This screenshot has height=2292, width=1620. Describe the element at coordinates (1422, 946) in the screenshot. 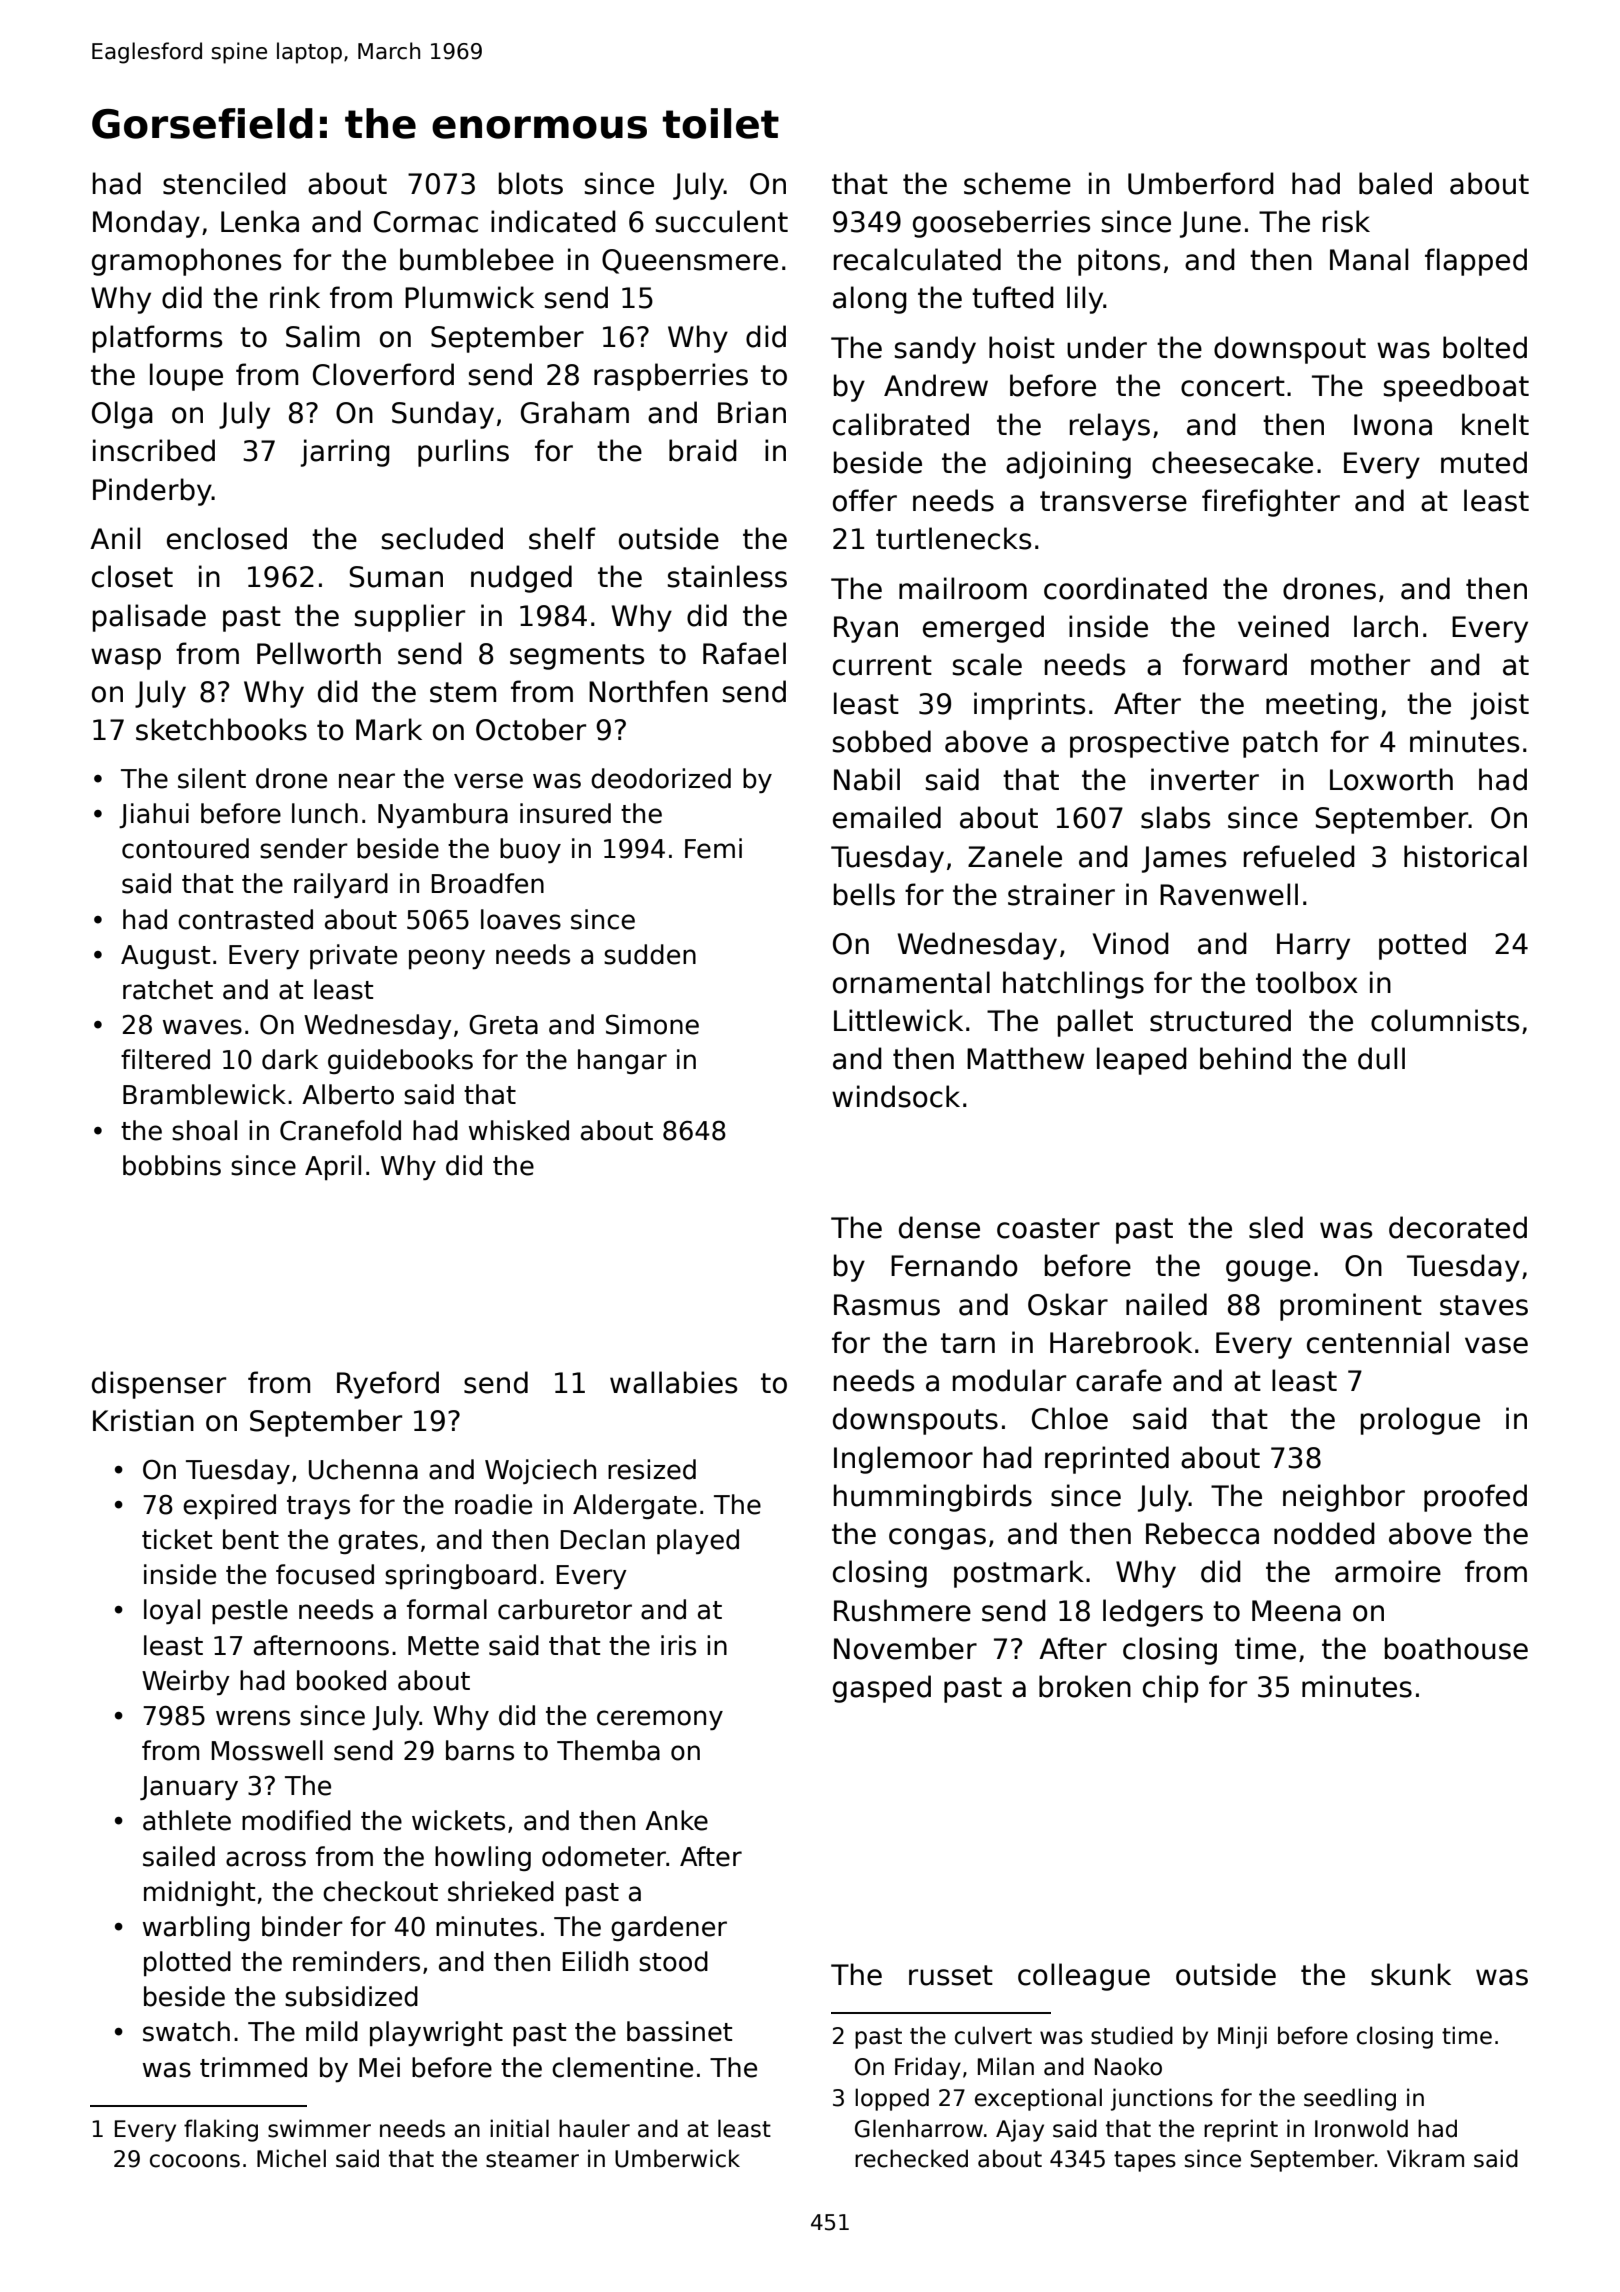

I see `potted` at that location.
